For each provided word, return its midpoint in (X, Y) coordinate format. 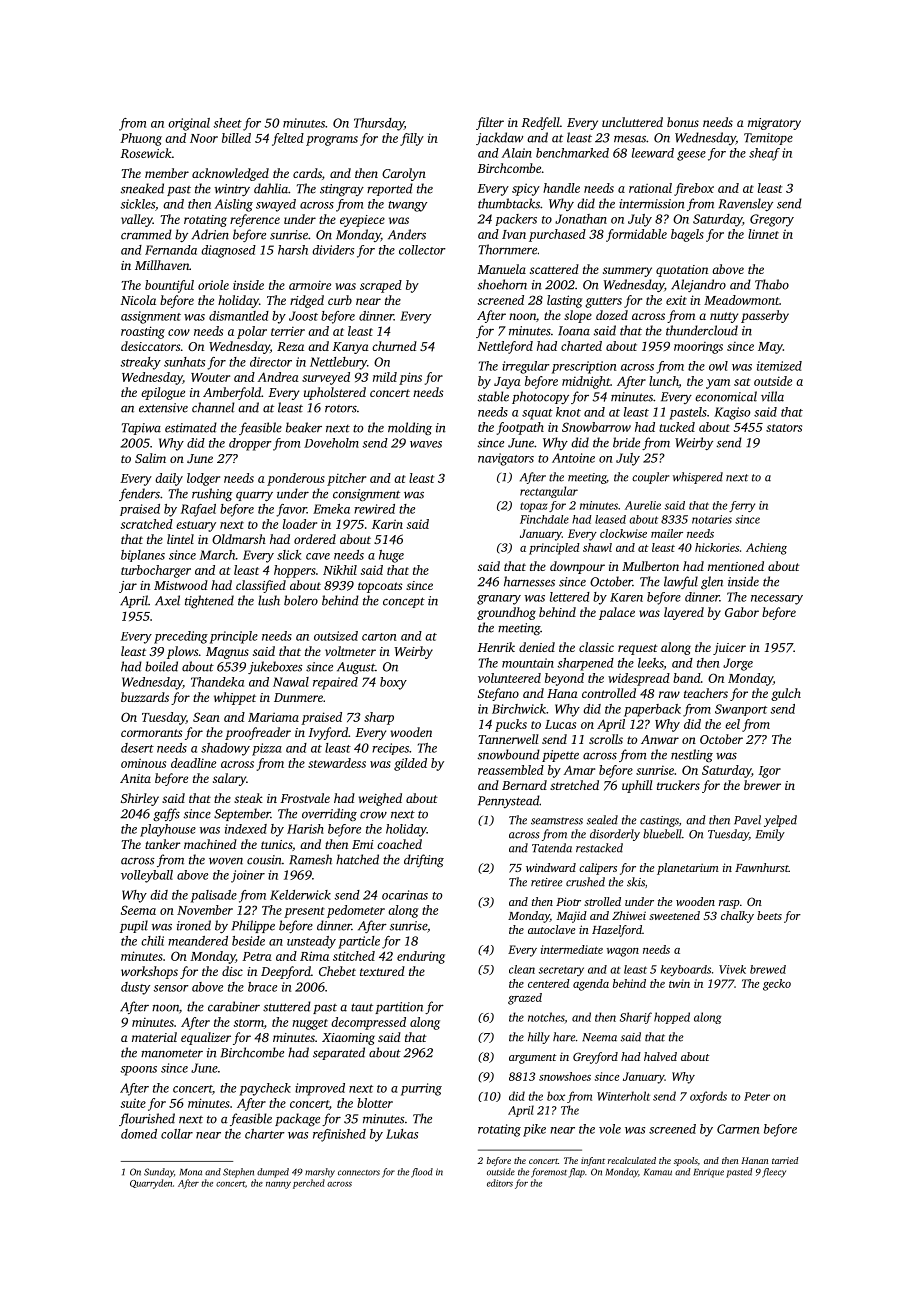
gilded (410, 764)
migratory (774, 124)
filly (412, 139)
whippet (235, 698)
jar (128, 587)
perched (309, 1184)
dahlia (271, 188)
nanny (278, 1185)
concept (404, 602)
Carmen (738, 1129)
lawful (681, 582)
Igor (769, 772)
